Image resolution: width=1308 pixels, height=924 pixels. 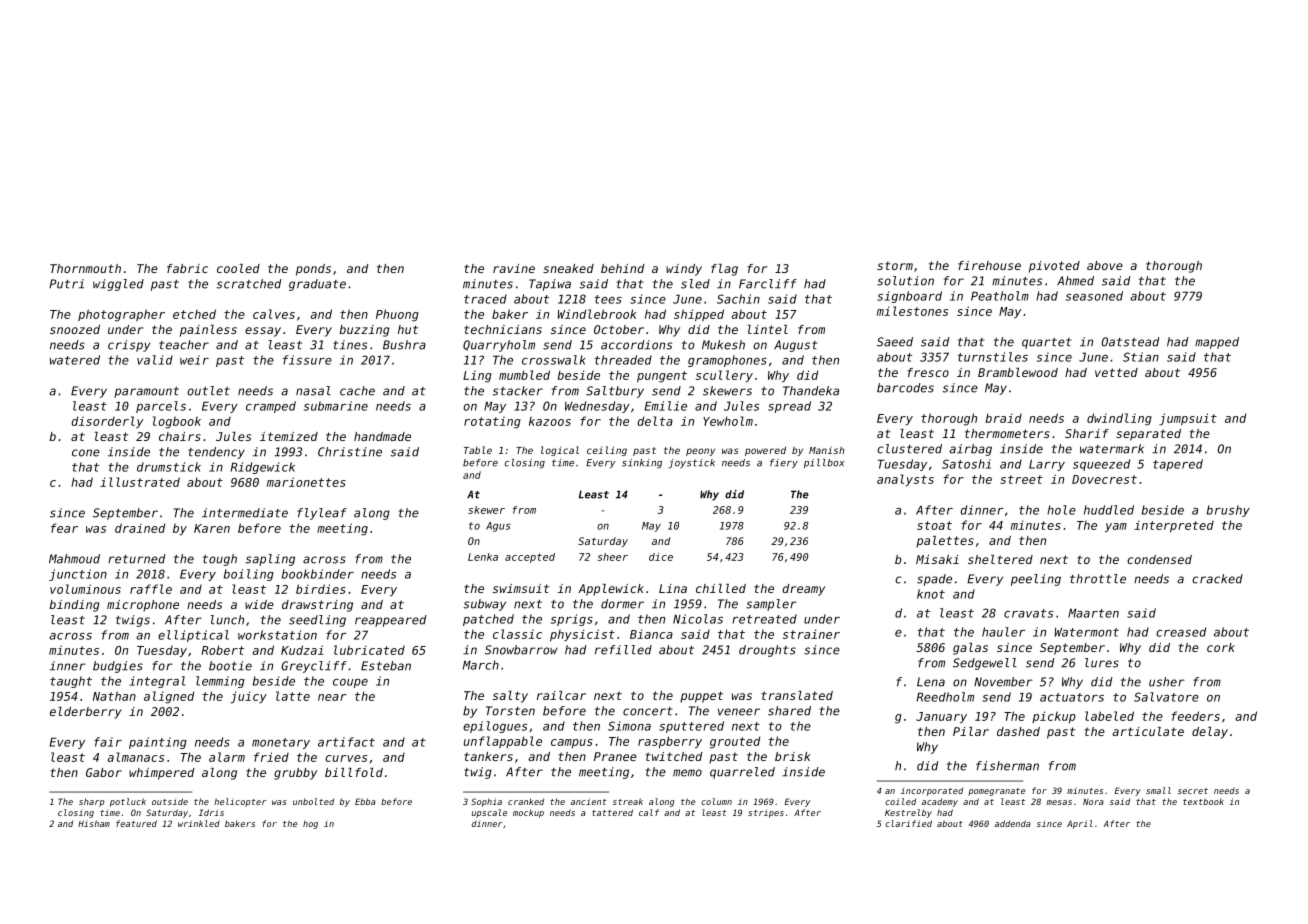 What do you see at coordinates (931, 682) in the screenshot?
I see `Lena` at bounding box center [931, 682].
